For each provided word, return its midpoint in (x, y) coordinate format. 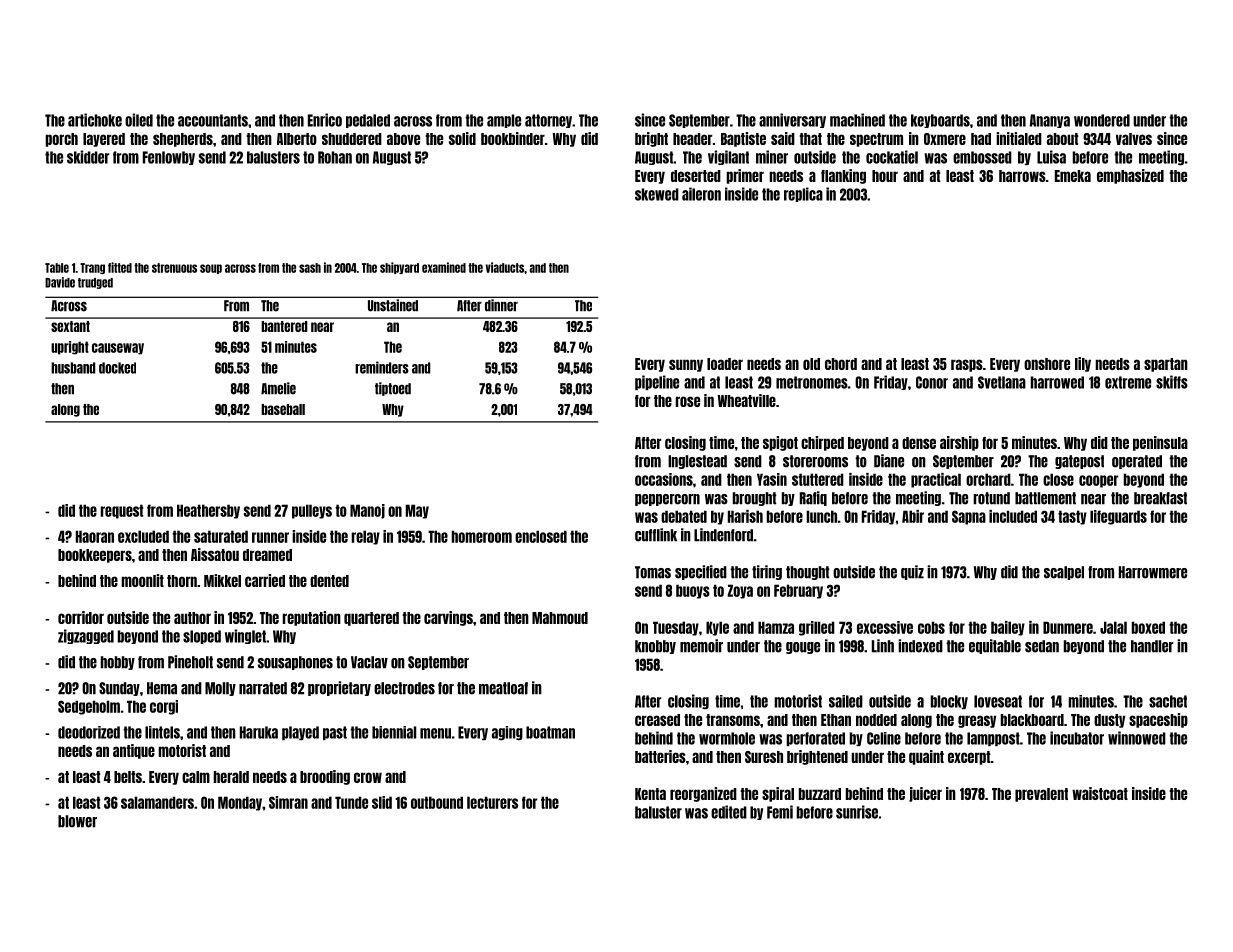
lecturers (492, 802)
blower (77, 821)
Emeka (1073, 176)
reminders (382, 367)
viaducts (505, 267)
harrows (1022, 176)
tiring (767, 572)
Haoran (95, 536)
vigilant (728, 157)
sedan (1042, 646)
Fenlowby (169, 158)
